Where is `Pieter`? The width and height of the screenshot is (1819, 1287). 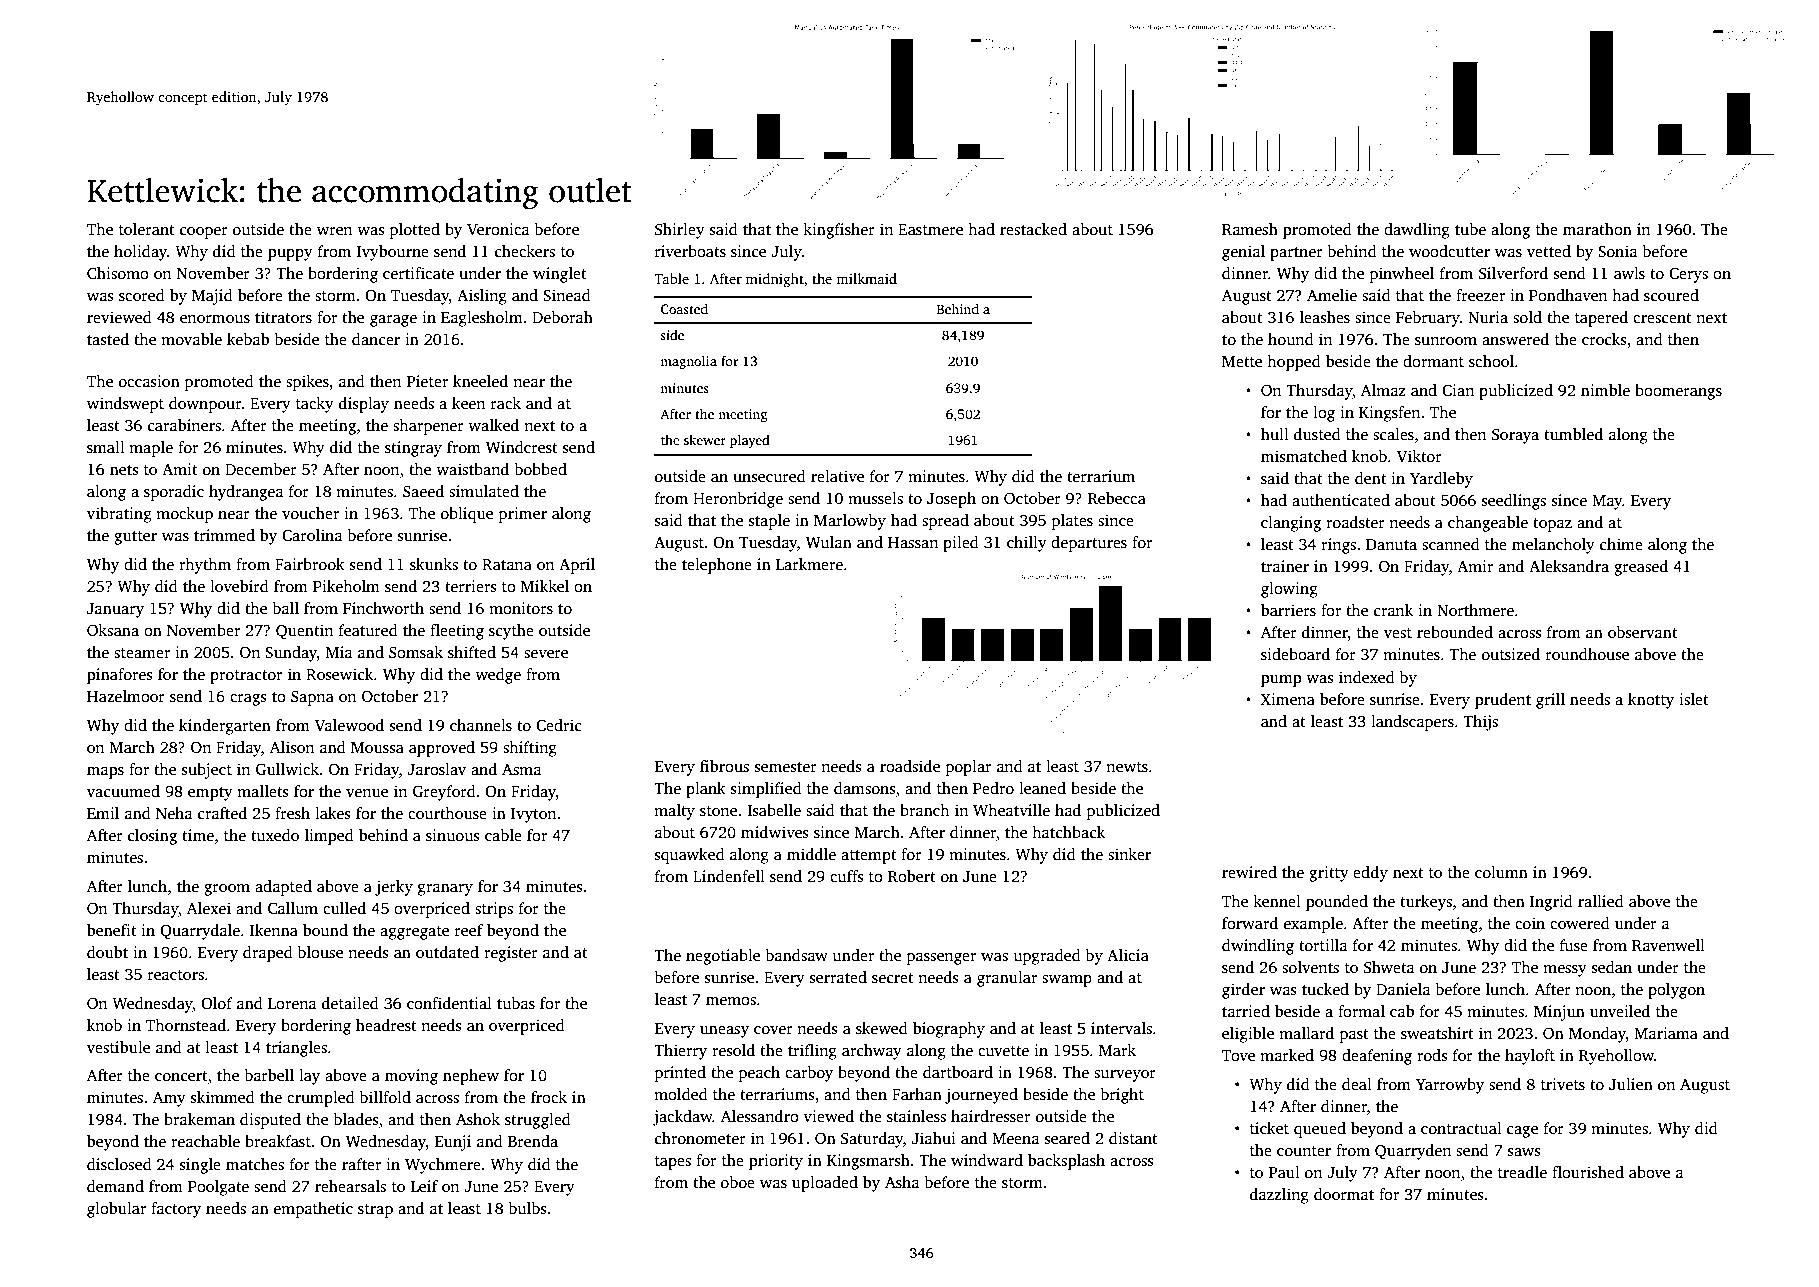
Pieter is located at coordinates (427, 381).
